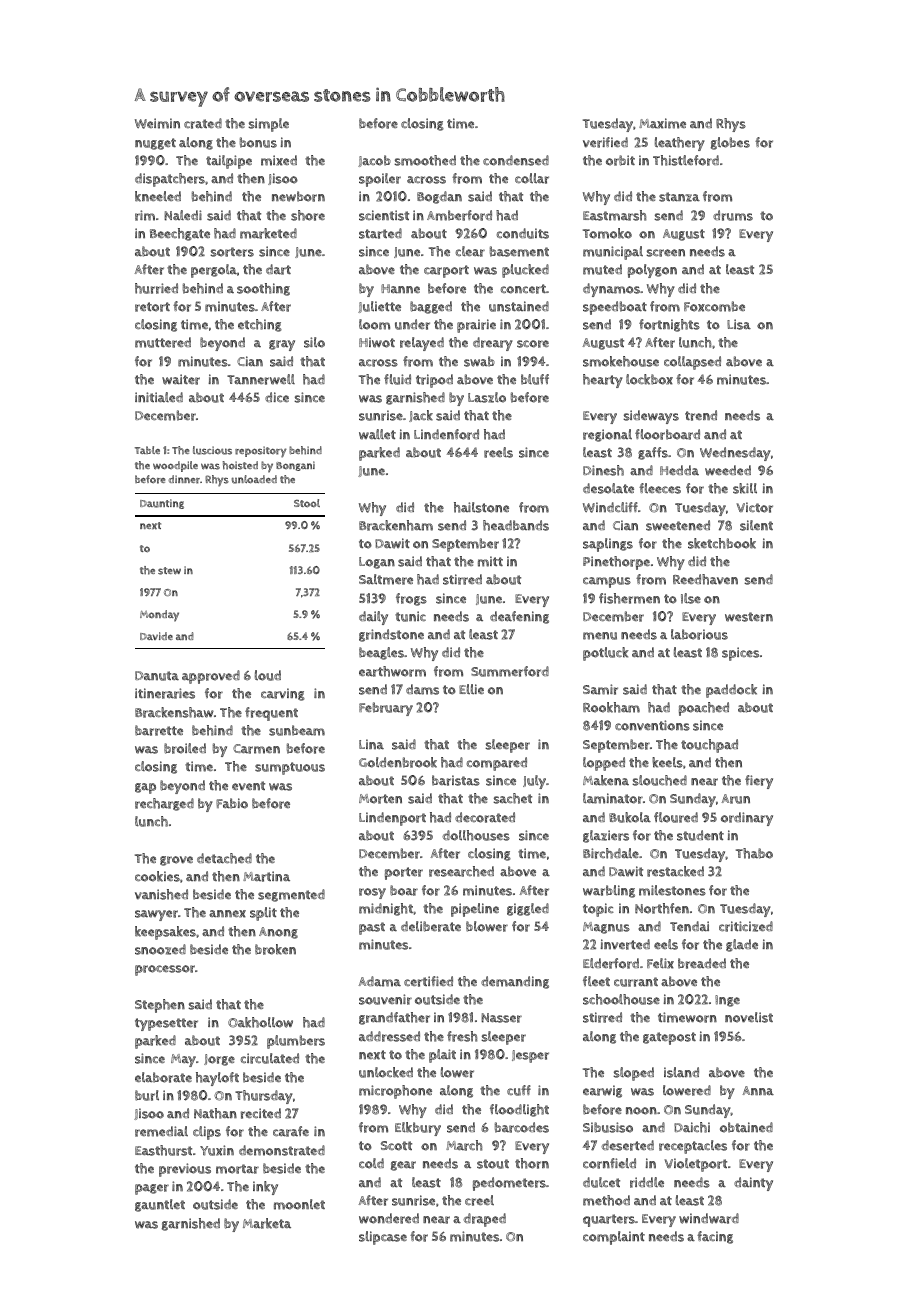  What do you see at coordinates (754, 853) in the image?
I see `Thabo` at bounding box center [754, 853].
